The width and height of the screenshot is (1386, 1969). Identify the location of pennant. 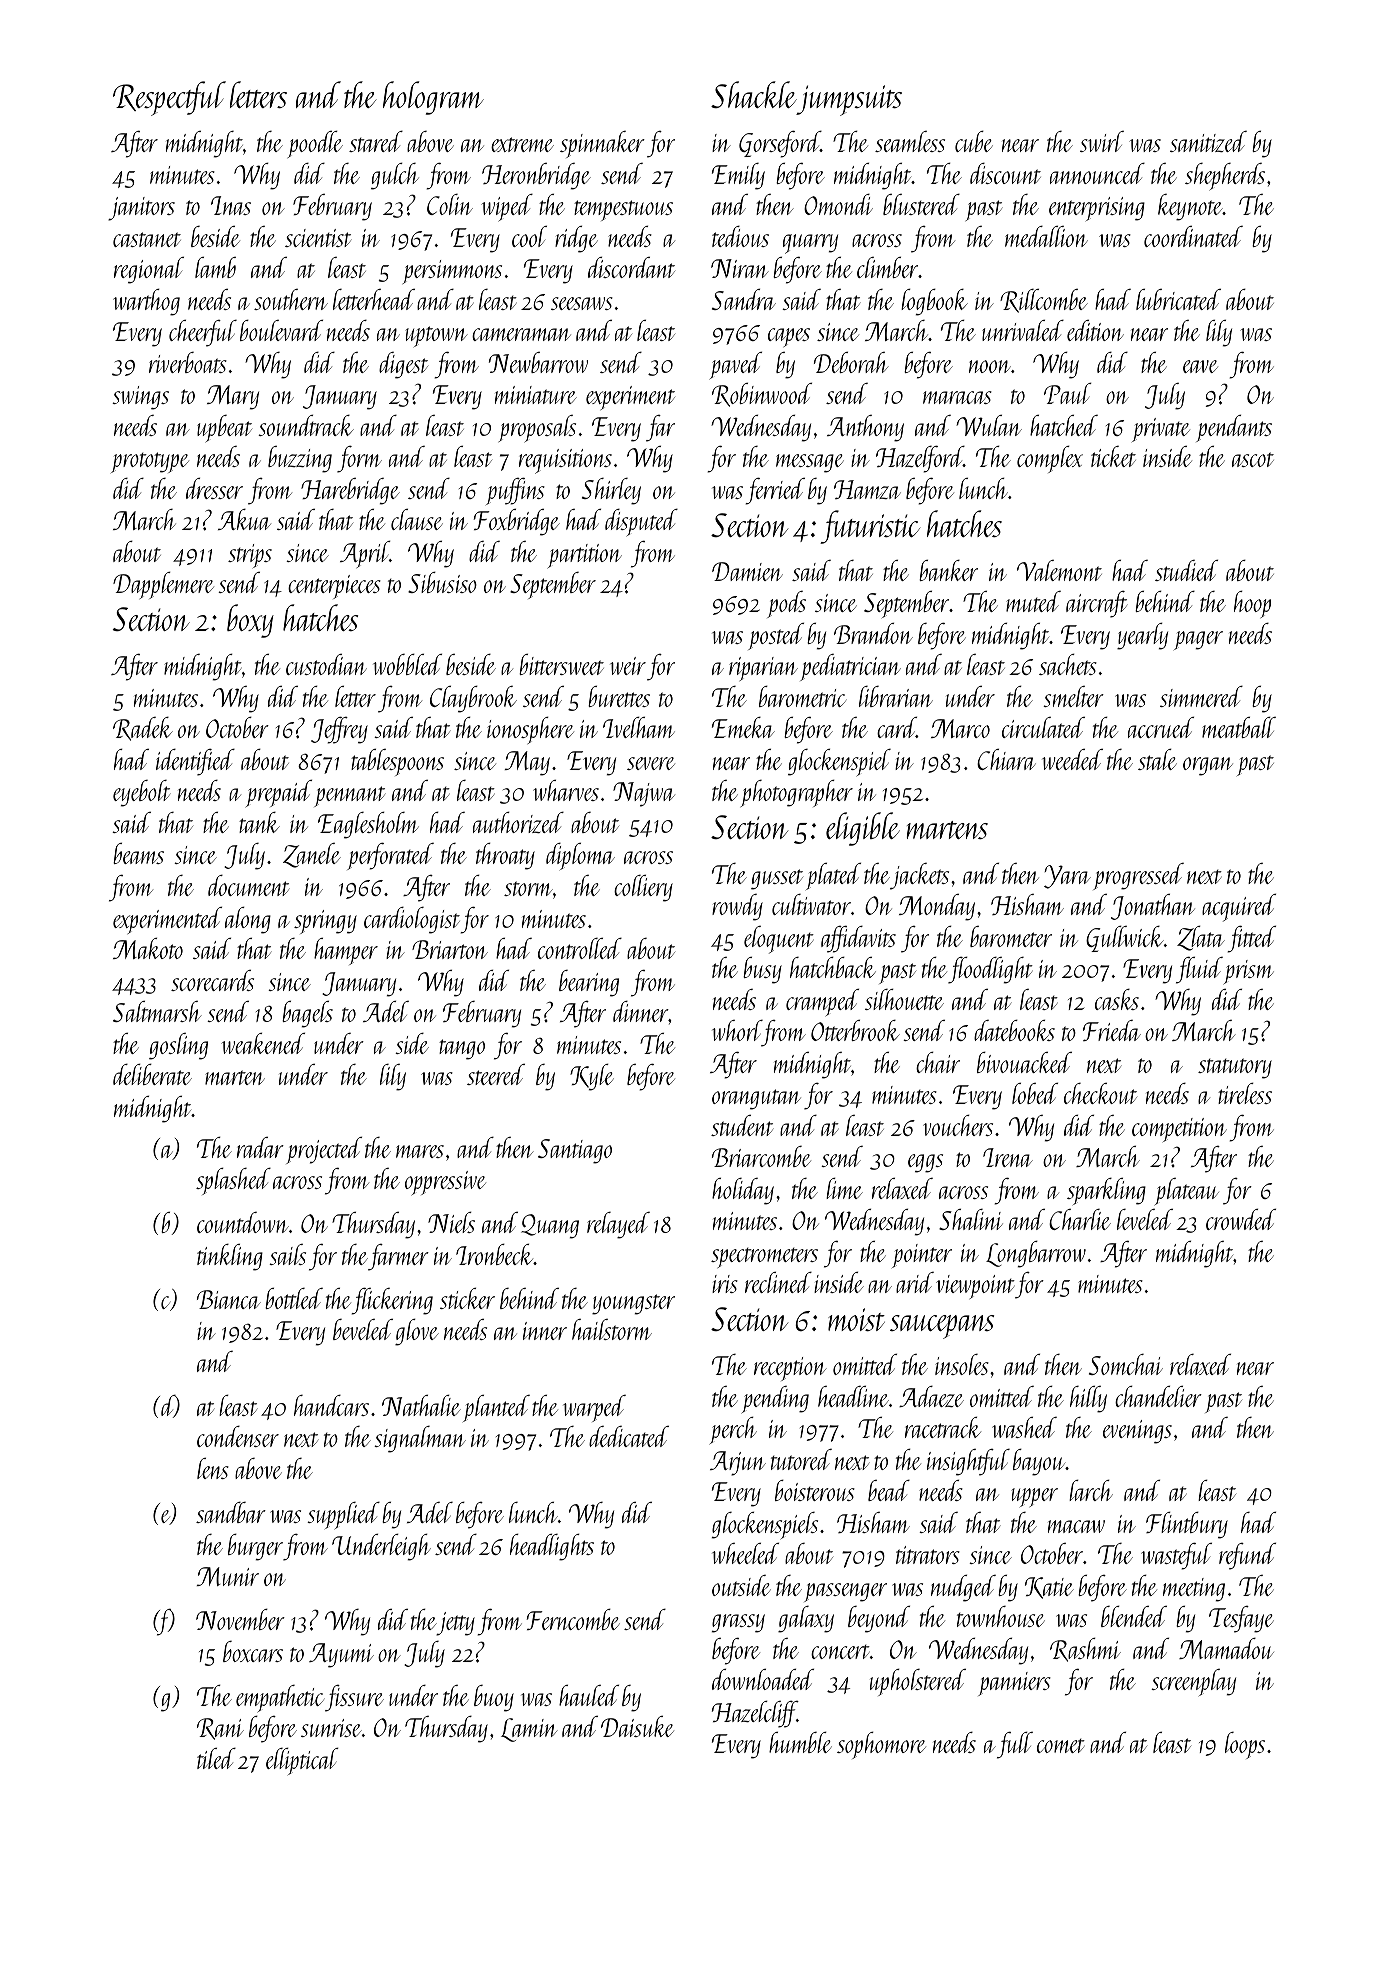
(350, 796).
